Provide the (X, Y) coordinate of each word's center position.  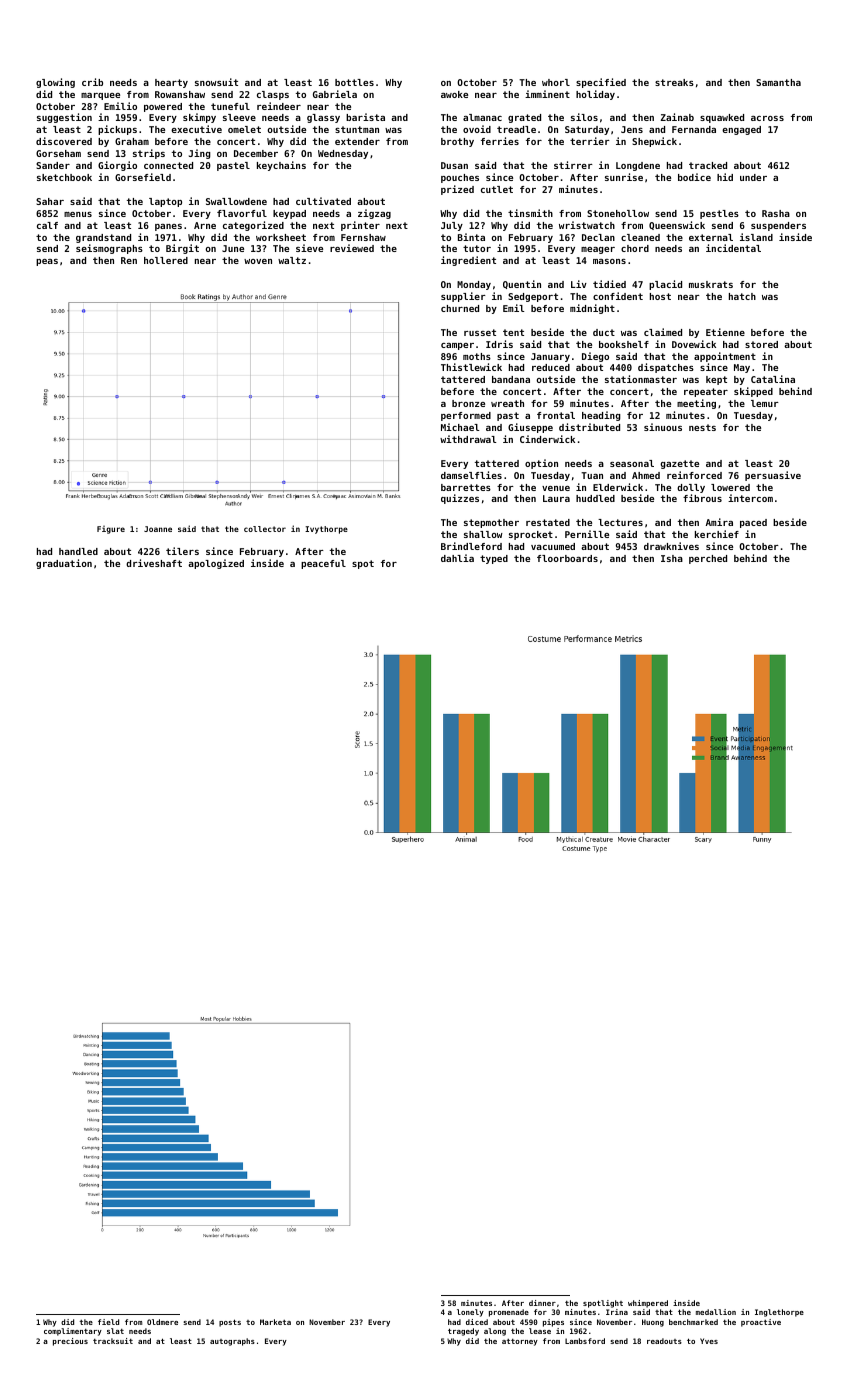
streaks (674, 82)
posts (230, 1323)
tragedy (463, 1332)
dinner (542, 1303)
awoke (454, 94)
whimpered (648, 1304)
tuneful (230, 106)
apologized (216, 564)
